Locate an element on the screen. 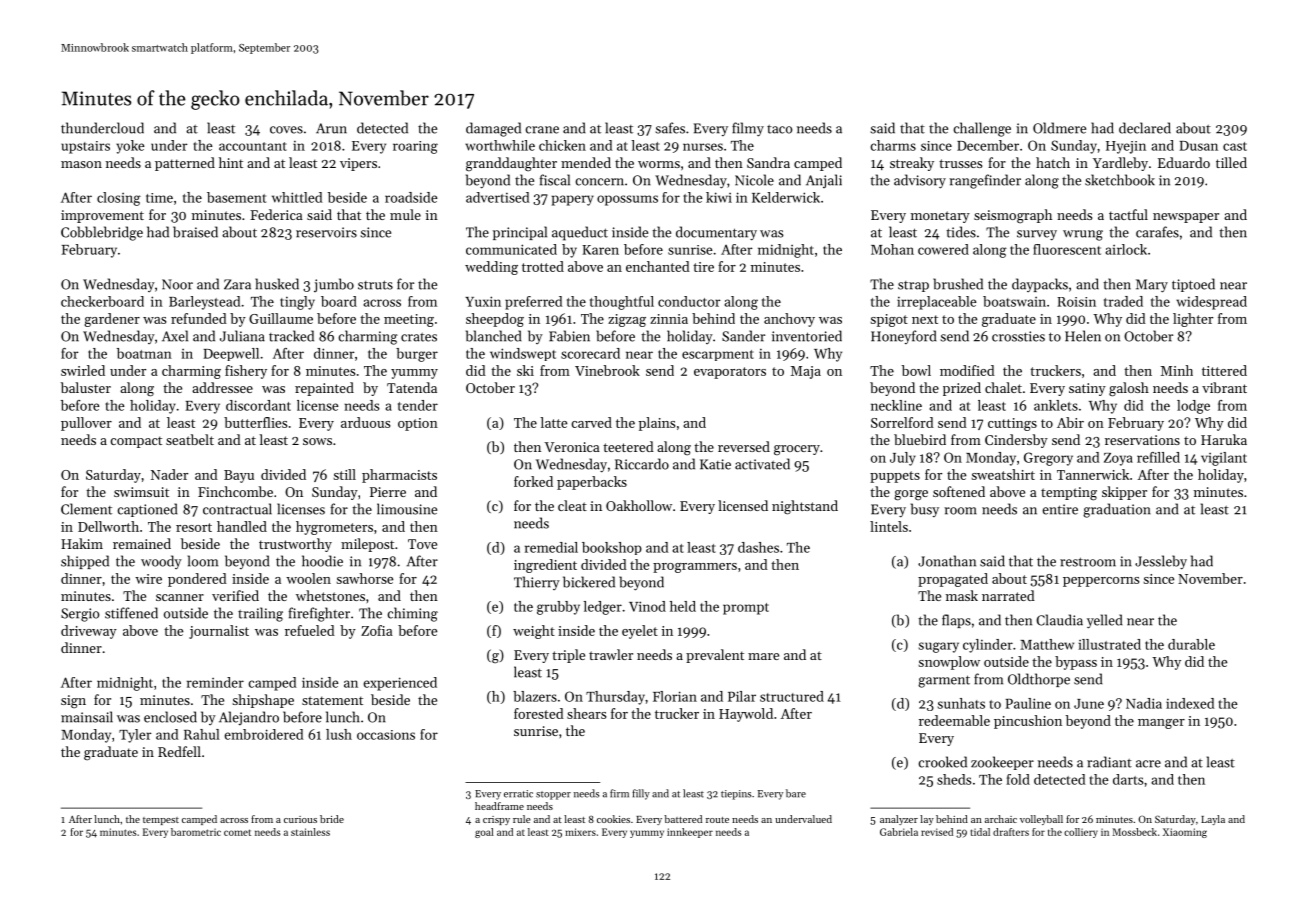 This screenshot has width=1308, height=924. carved is located at coordinates (591, 422).
